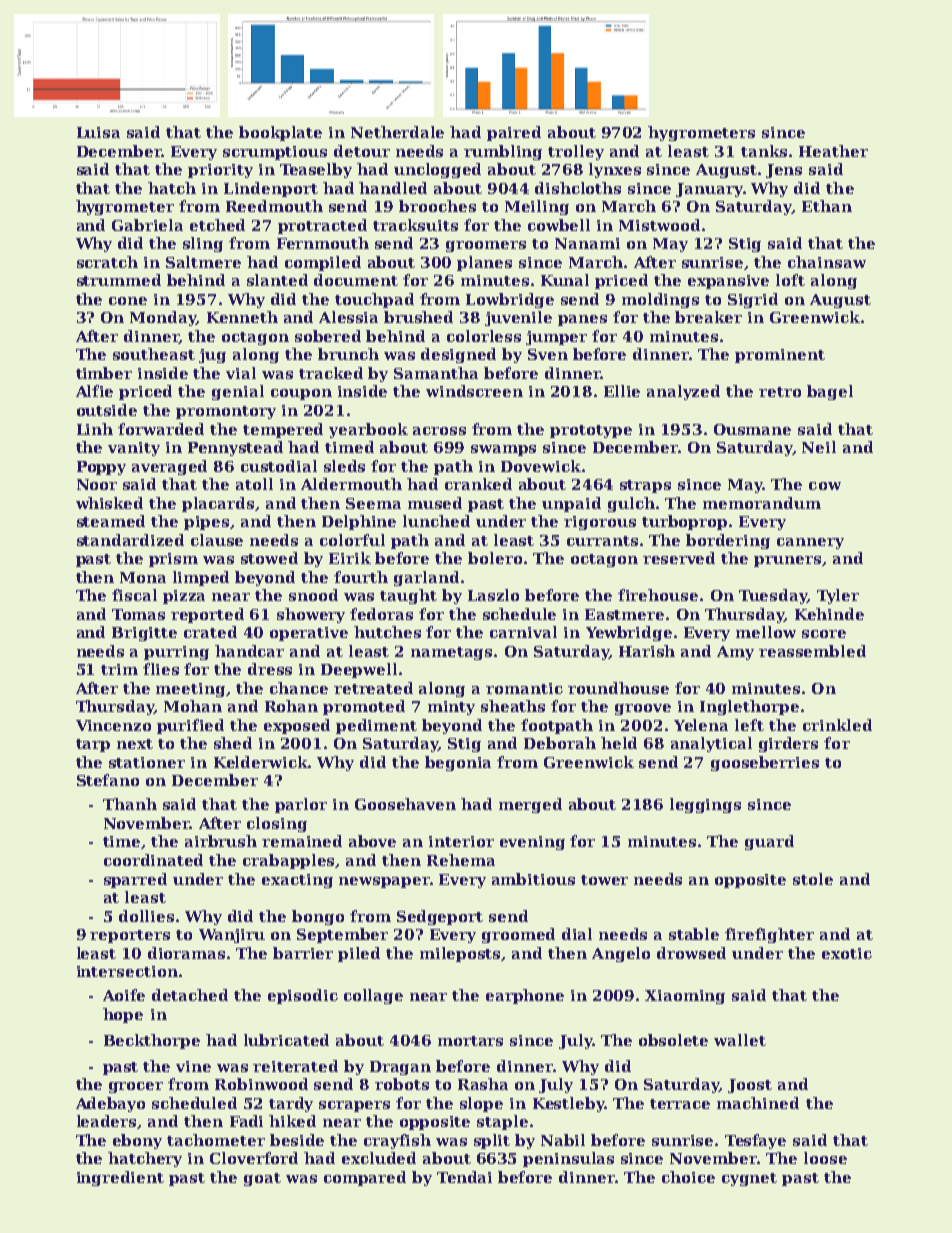  What do you see at coordinates (780, 356) in the screenshot?
I see `prominent` at bounding box center [780, 356].
